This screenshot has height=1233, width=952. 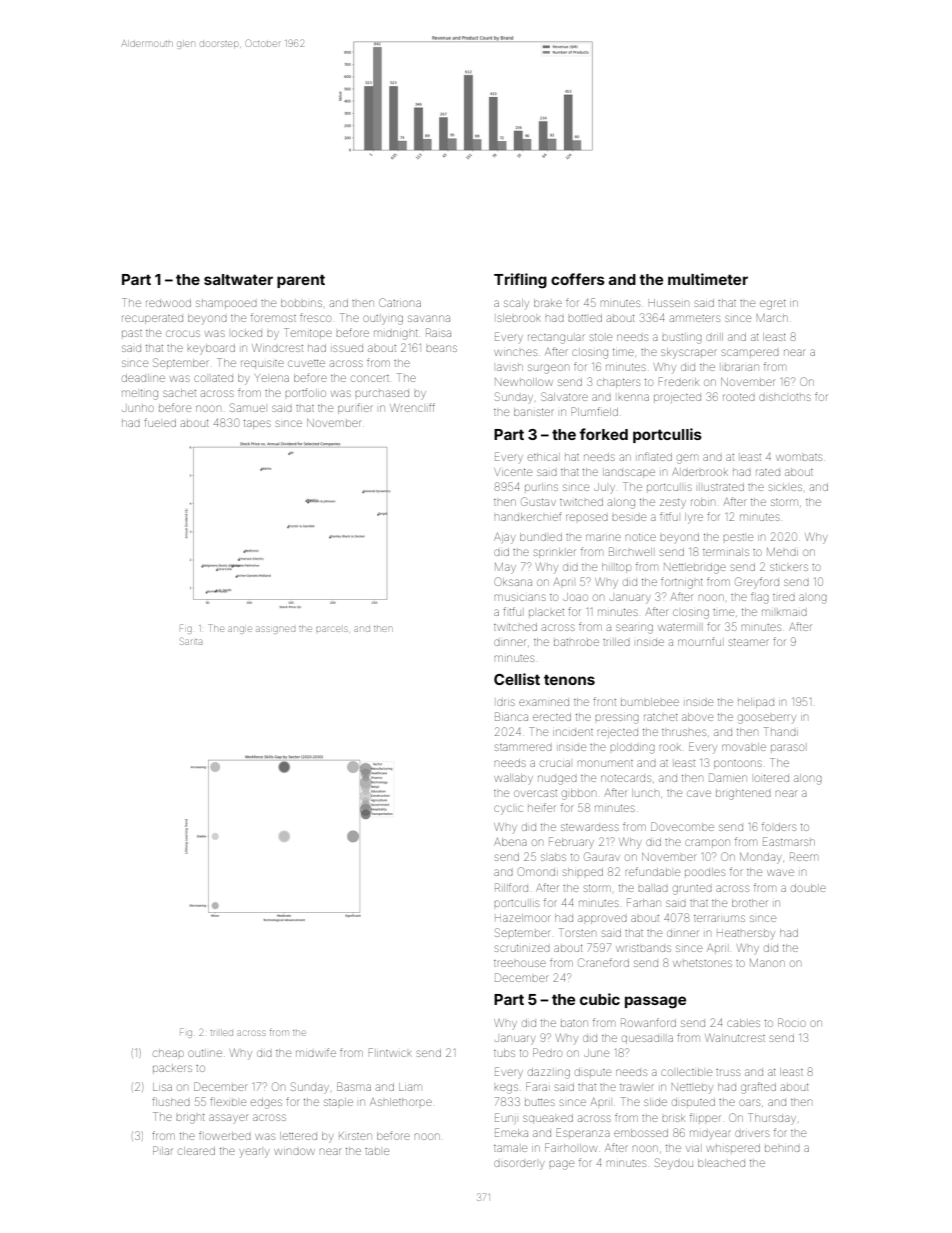 I want to click on Sarita, so click(x=191, y=641).
